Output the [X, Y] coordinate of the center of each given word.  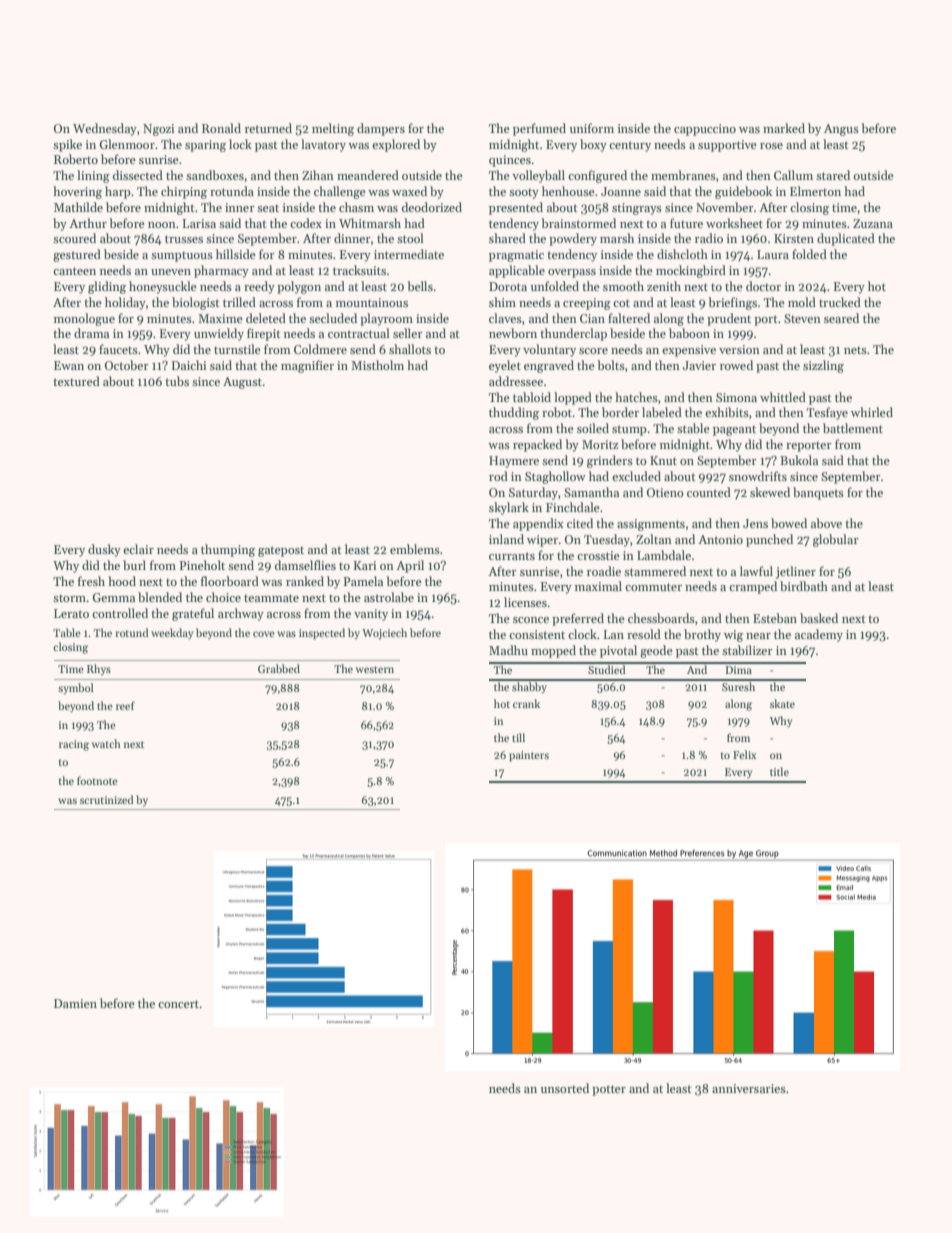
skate [782, 703]
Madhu [508, 650]
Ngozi [158, 130]
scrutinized [107, 799]
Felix [745, 754]
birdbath [804, 586]
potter [609, 1090]
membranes [683, 175]
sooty [524, 193]
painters [529, 756]
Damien [75, 1003]
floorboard [230, 581]
